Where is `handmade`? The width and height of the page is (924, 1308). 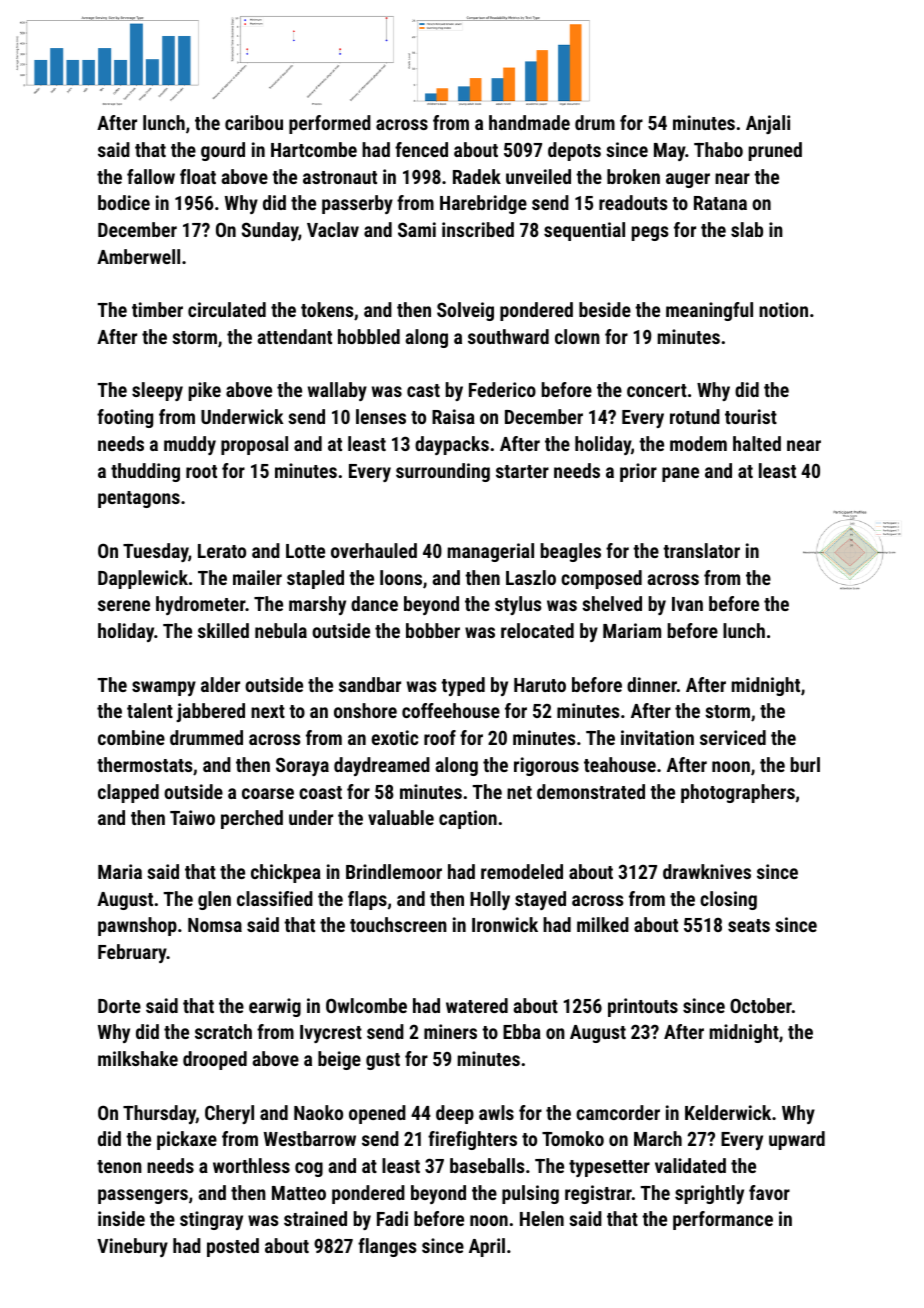
handmade is located at coordinates (529, 122).
